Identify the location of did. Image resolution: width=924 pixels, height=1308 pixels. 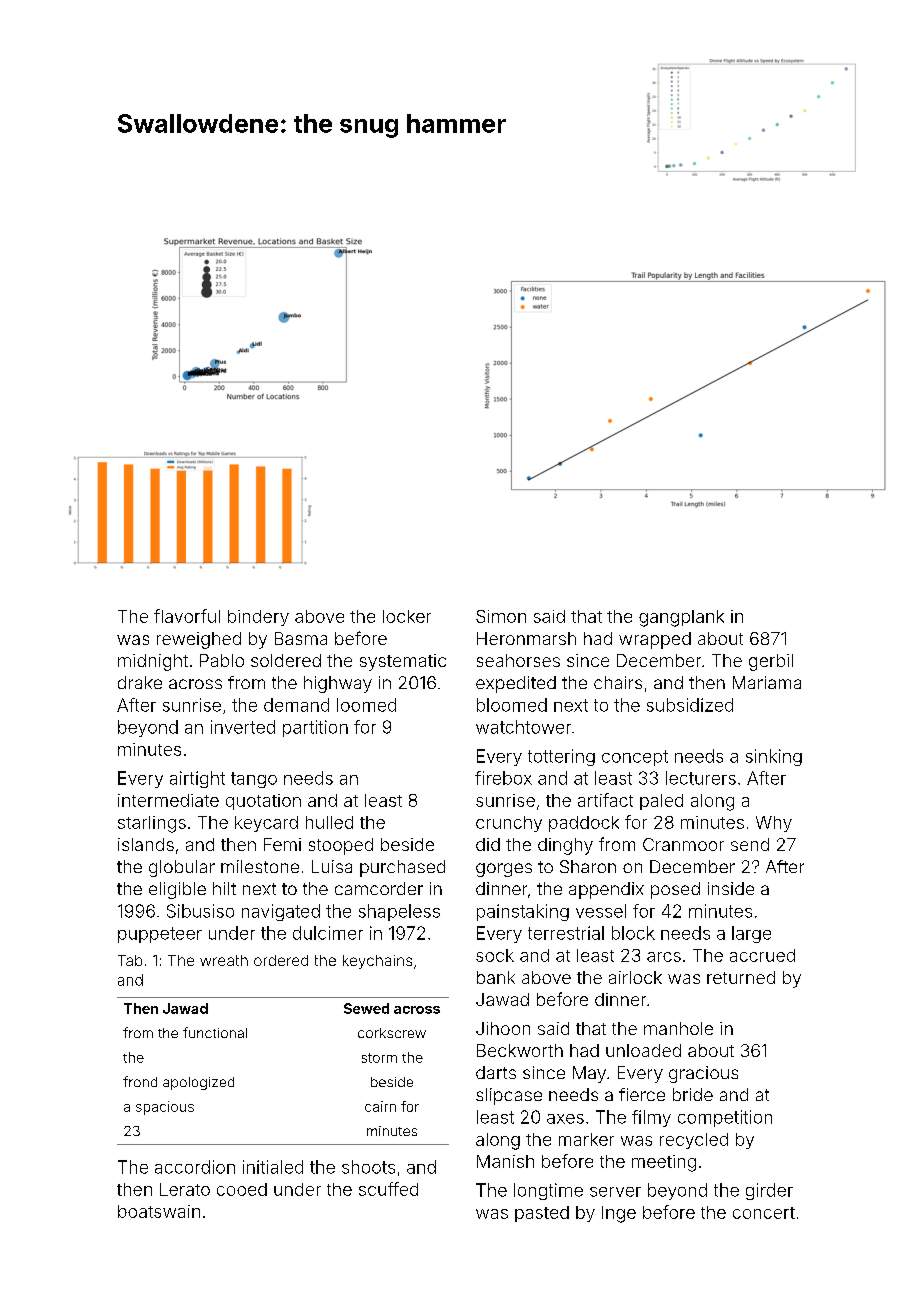
(488, 844).
